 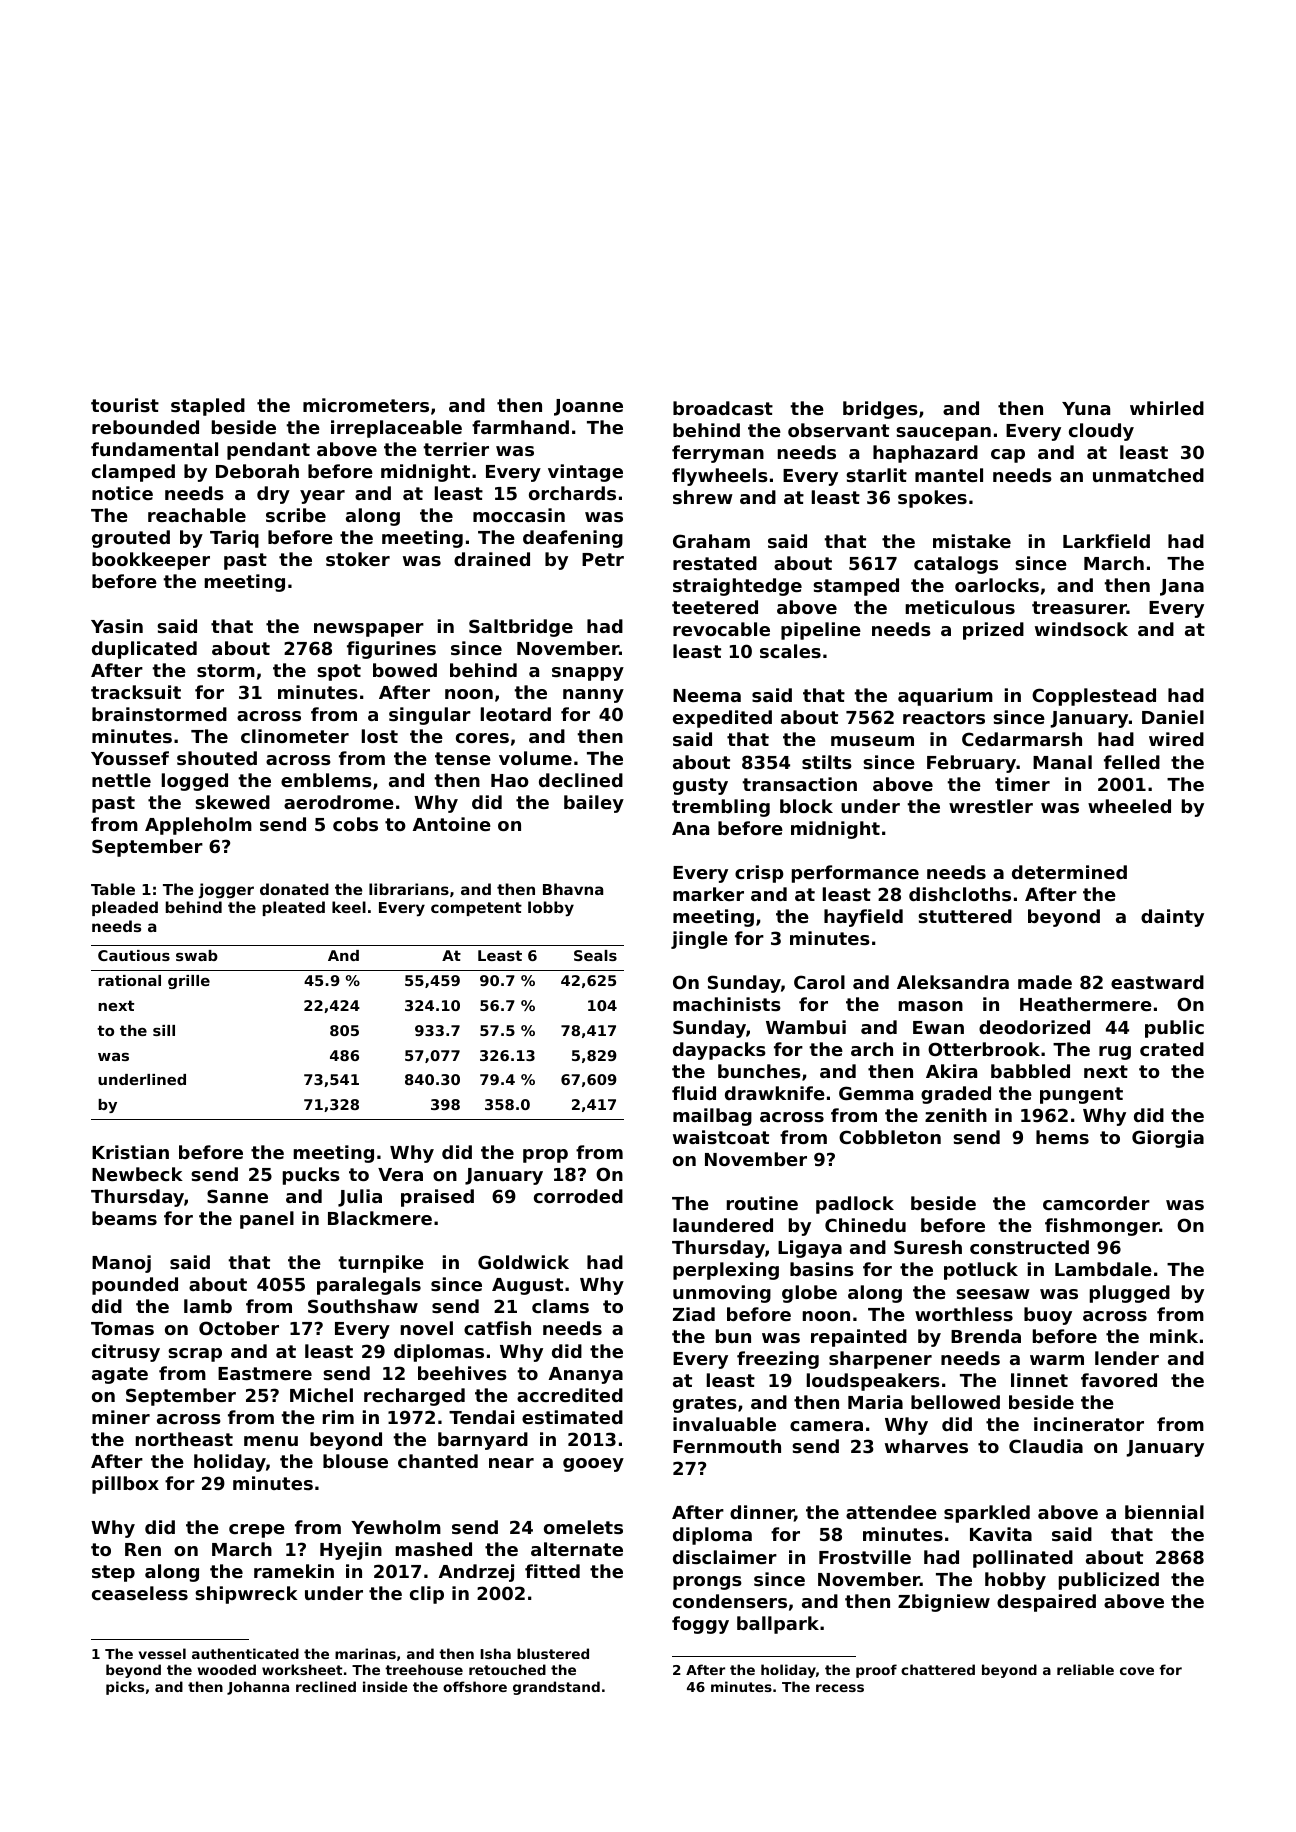 What do you see at coordinates (810, 1249) in the screenshot?
I see `Ligaya` at bounding box center [810, 1249].
